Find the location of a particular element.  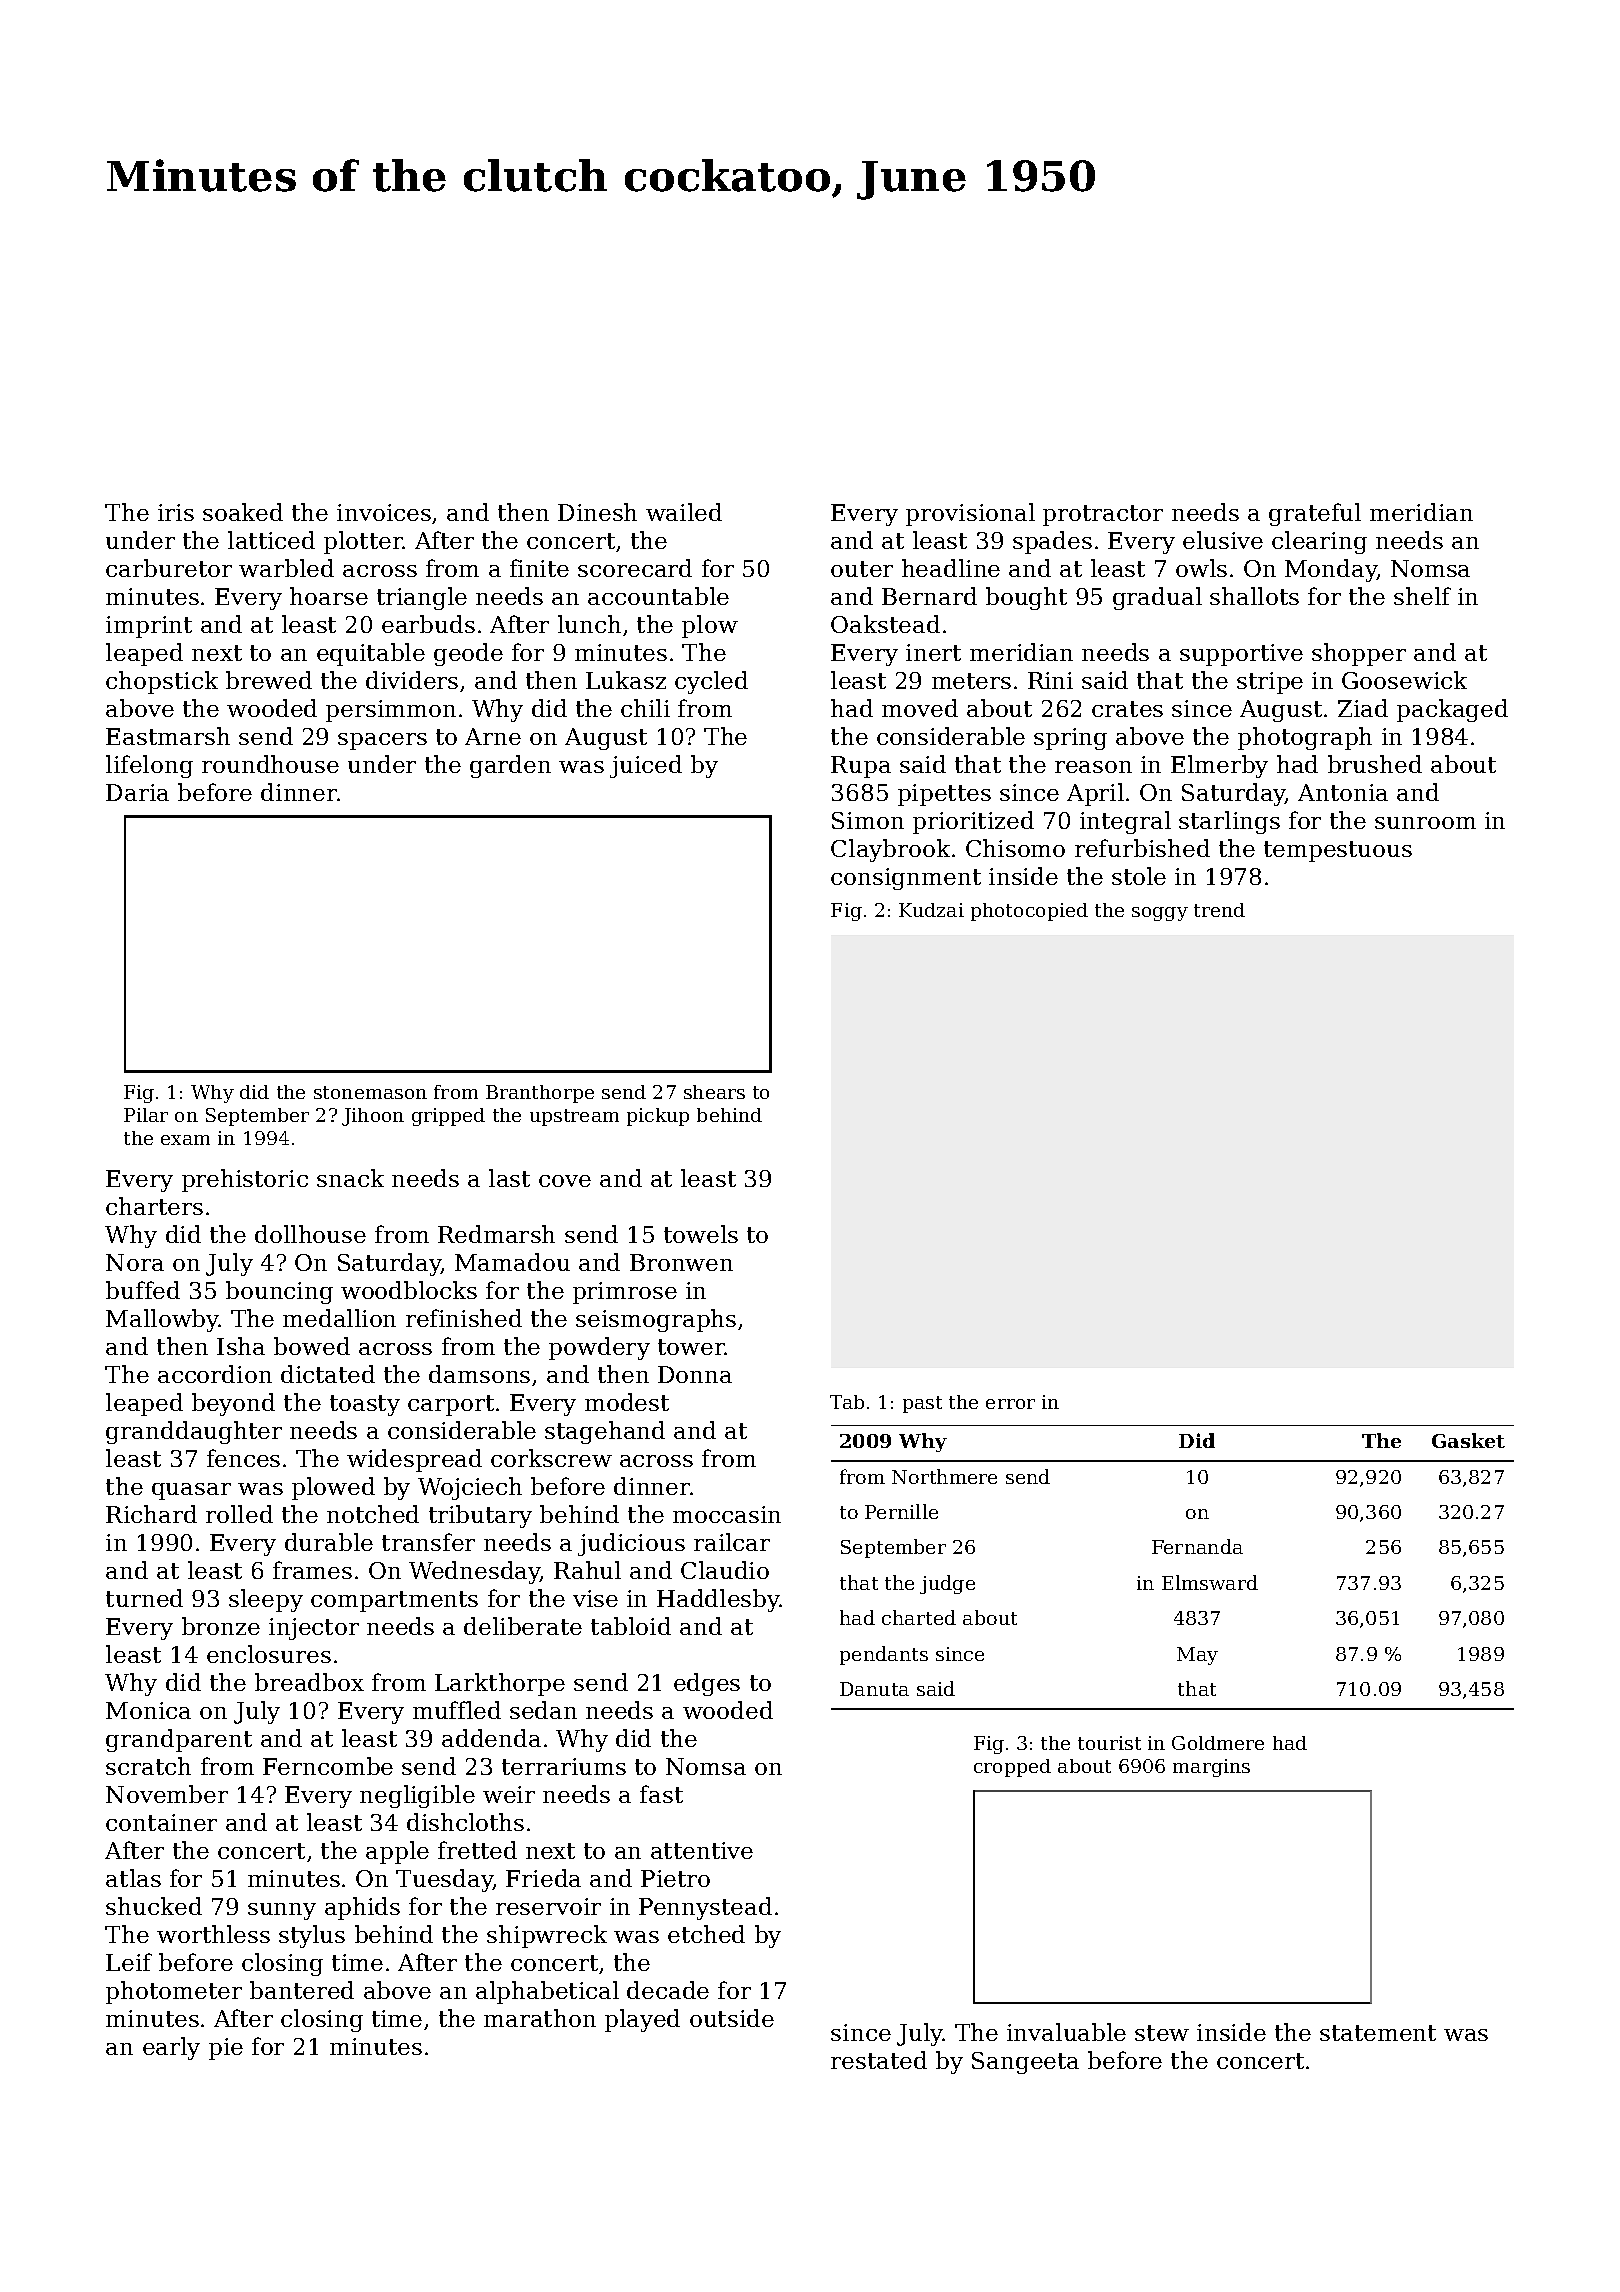

buffed is located at coordinates (143, 1290).
